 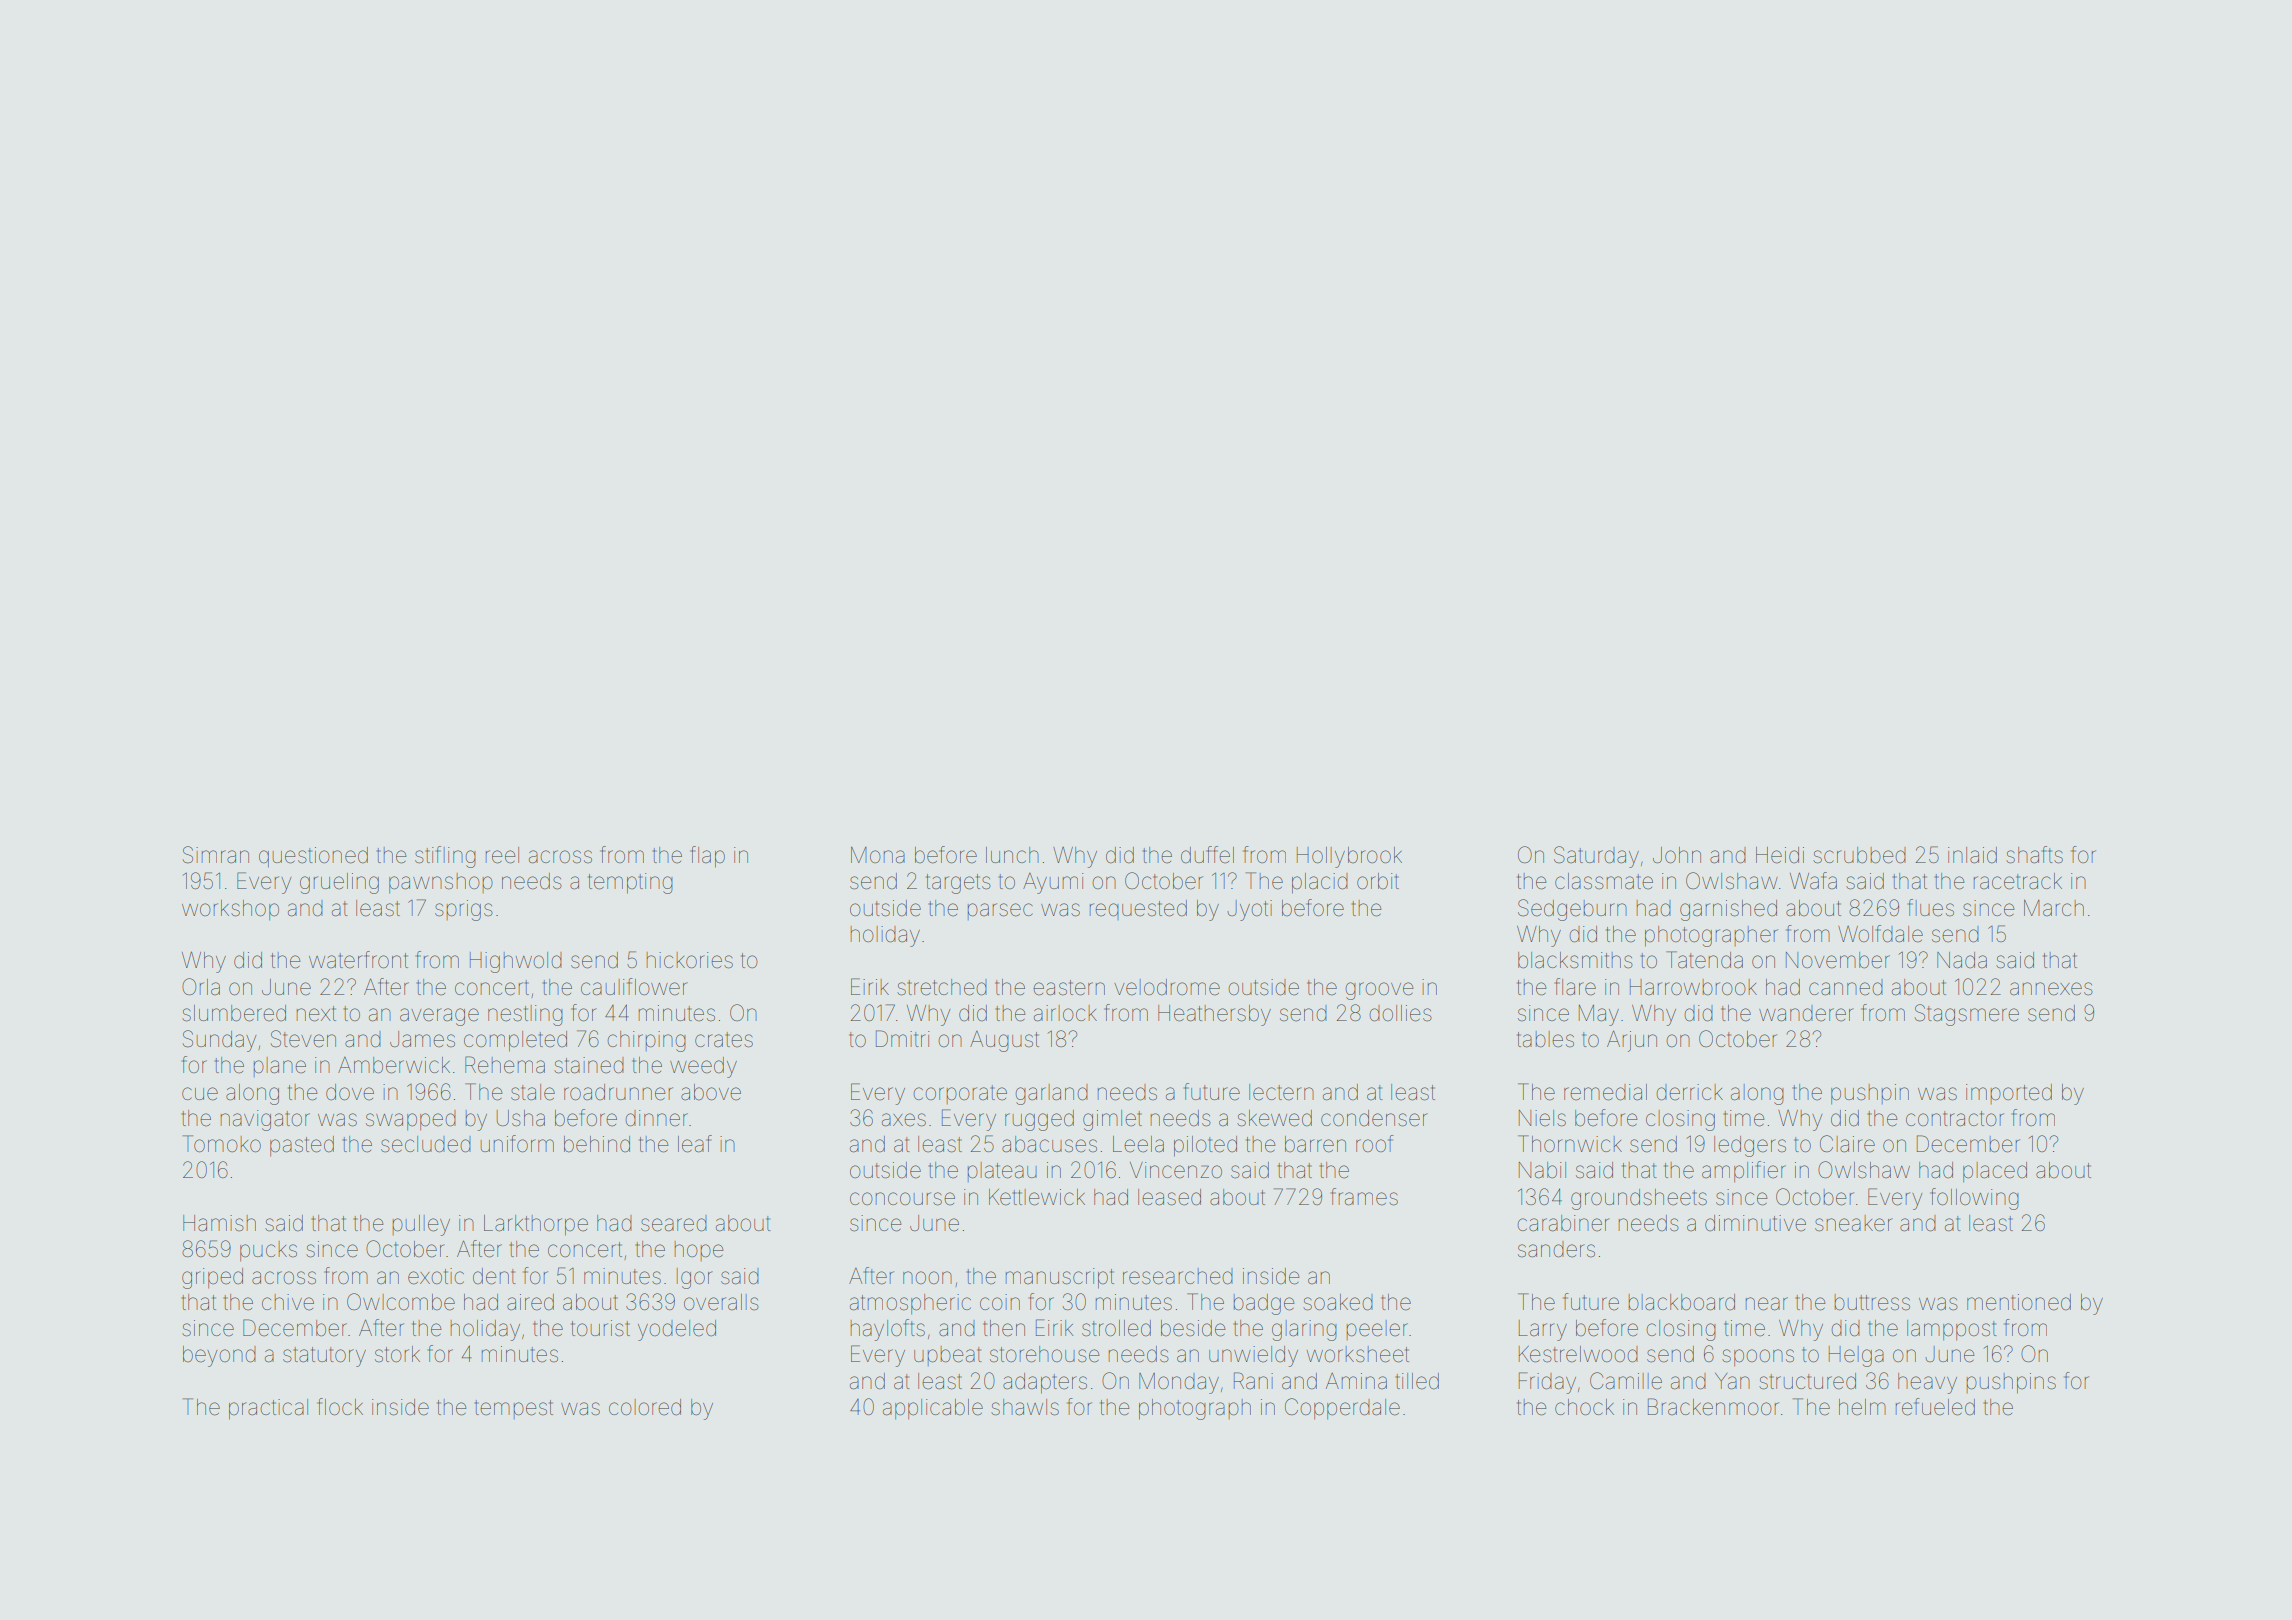 I want to click on beyond, so click(x=219, y=1356).
